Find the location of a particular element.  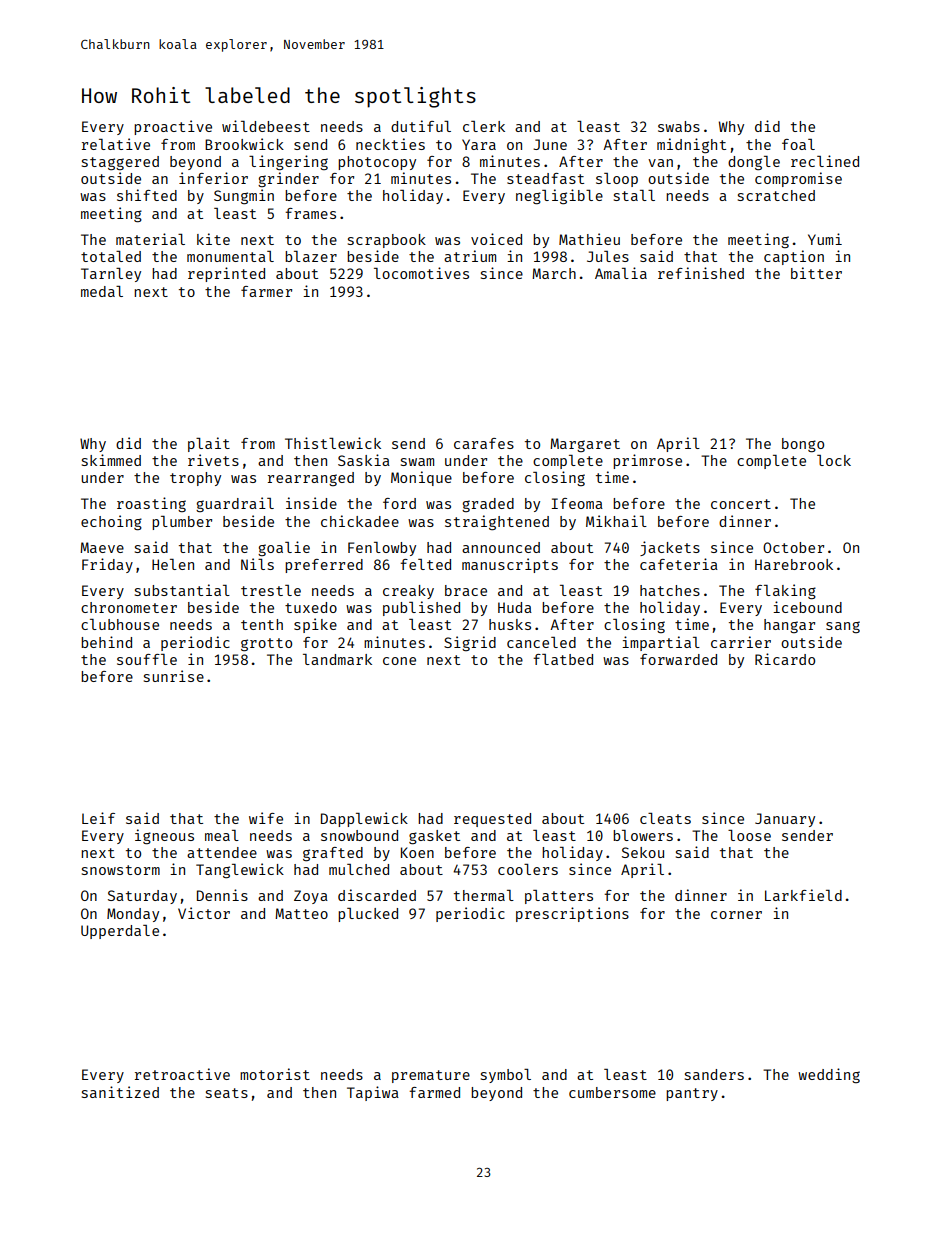

sanitized is located at coordinates (120, 1092).
